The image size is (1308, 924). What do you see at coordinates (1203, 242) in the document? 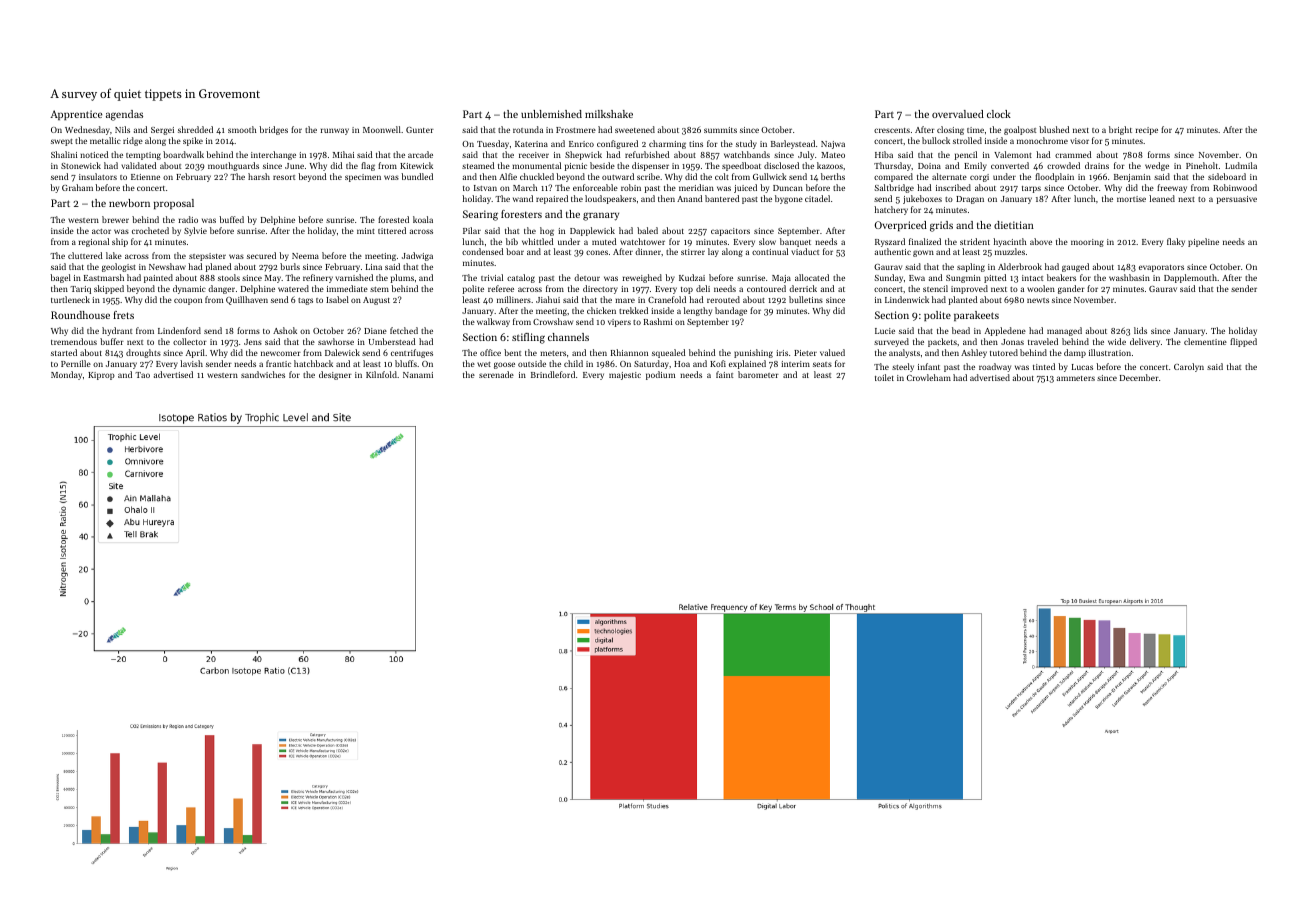
I see `pipeline` at bounding box center [1203, 242].
